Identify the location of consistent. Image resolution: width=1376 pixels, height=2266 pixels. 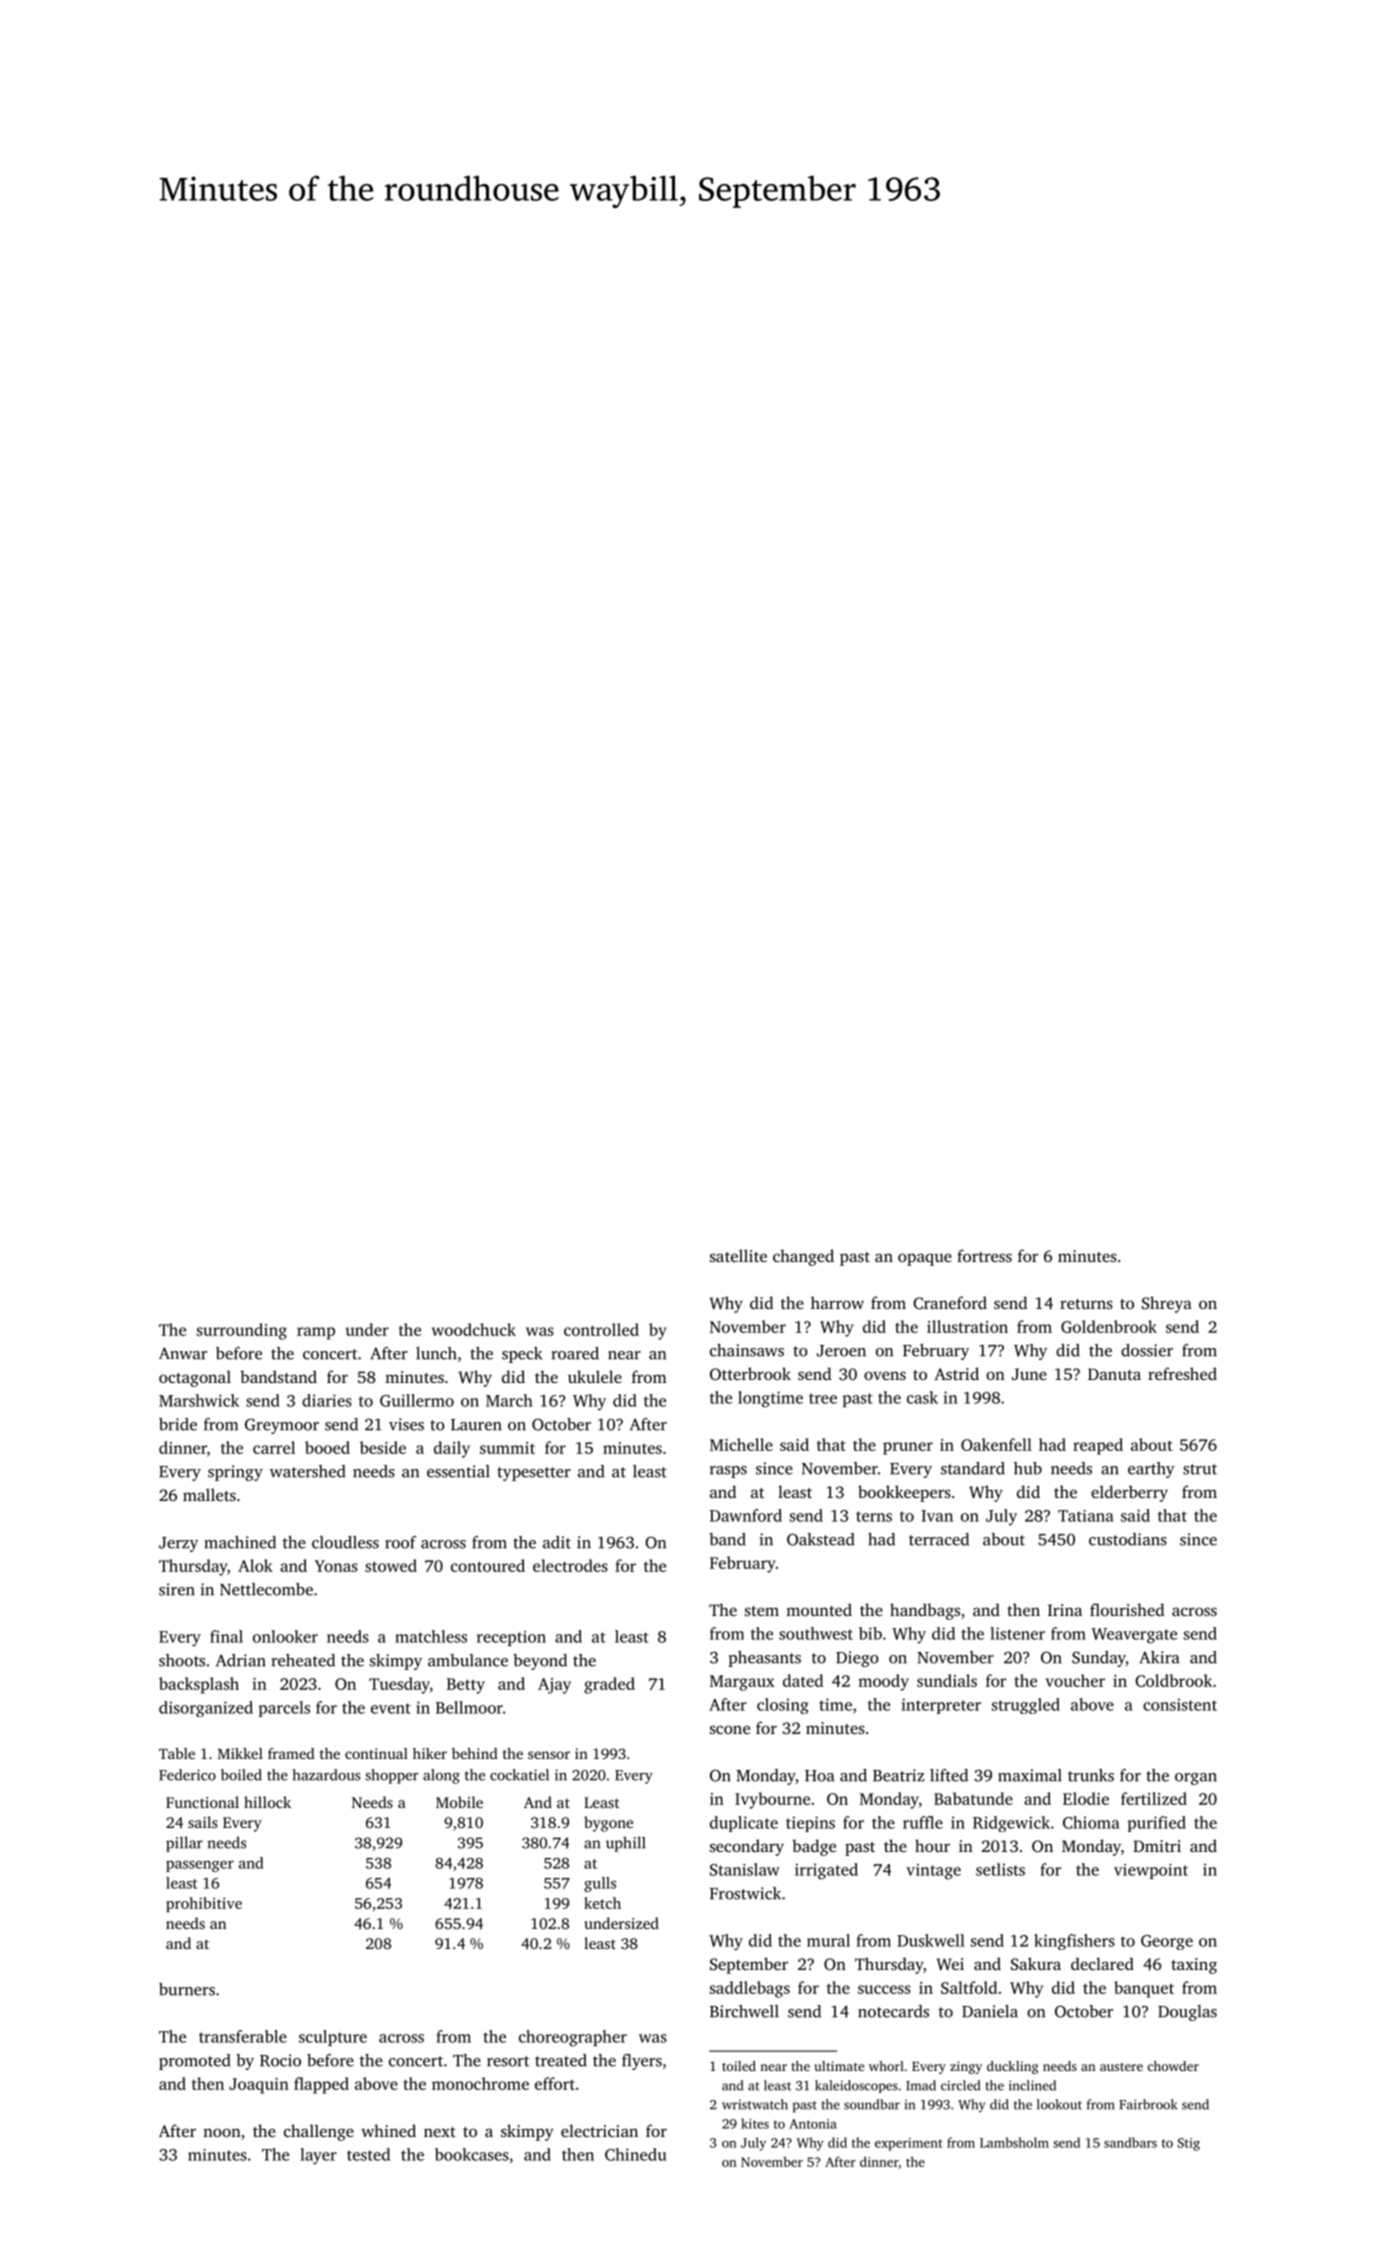
(1180, 1704).
